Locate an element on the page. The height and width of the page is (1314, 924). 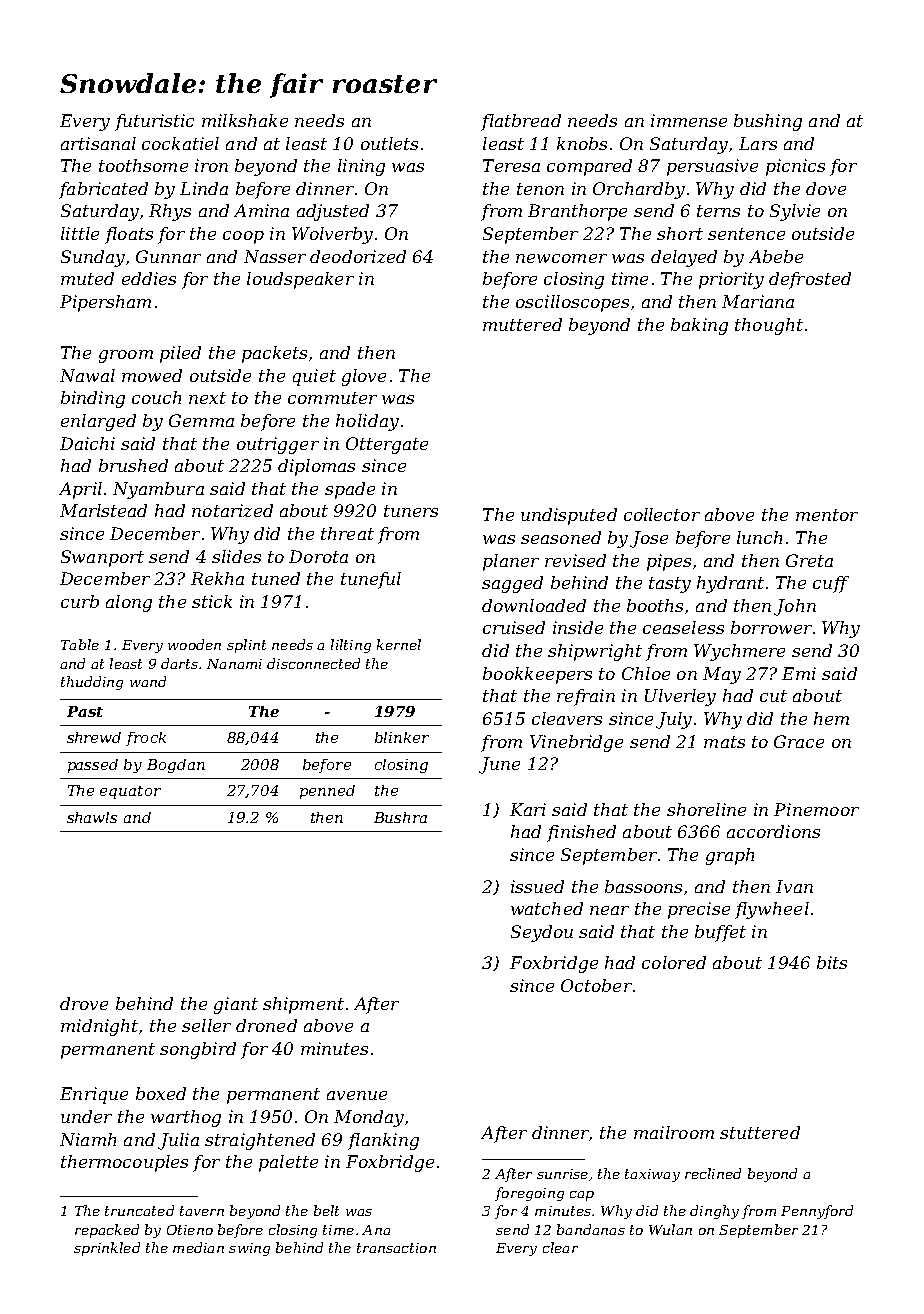
Ivan is located at coordinates (794, 886).
